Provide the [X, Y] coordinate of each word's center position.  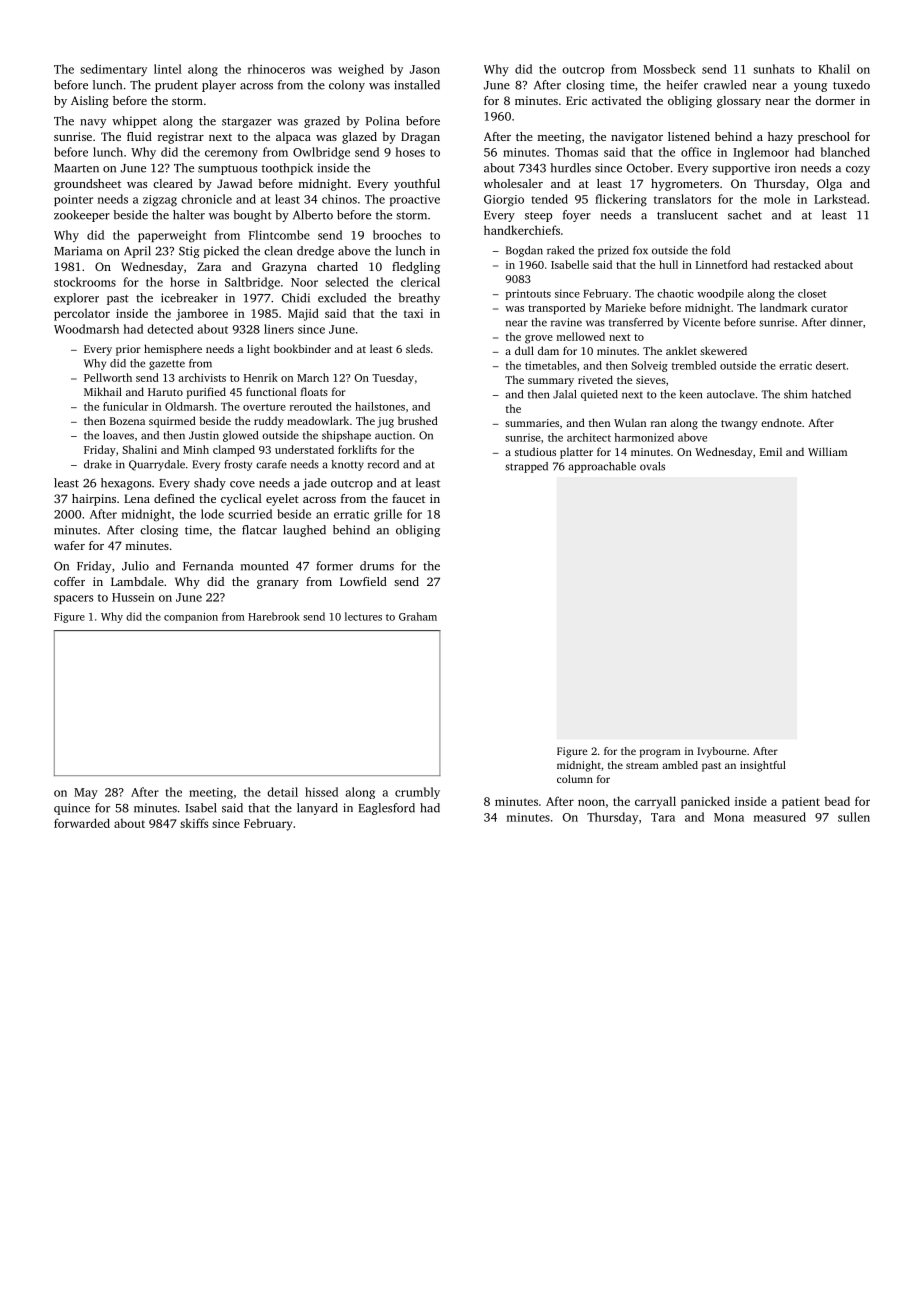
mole [777, 199]
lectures [363, 616]
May [86, 793]
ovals [652, 466]
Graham [418, 616]
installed [417, 85]
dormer [835, 100]
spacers [73, 599]
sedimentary [113, 70]
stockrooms [85, 282]
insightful [763, 766]
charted [337, 266]
